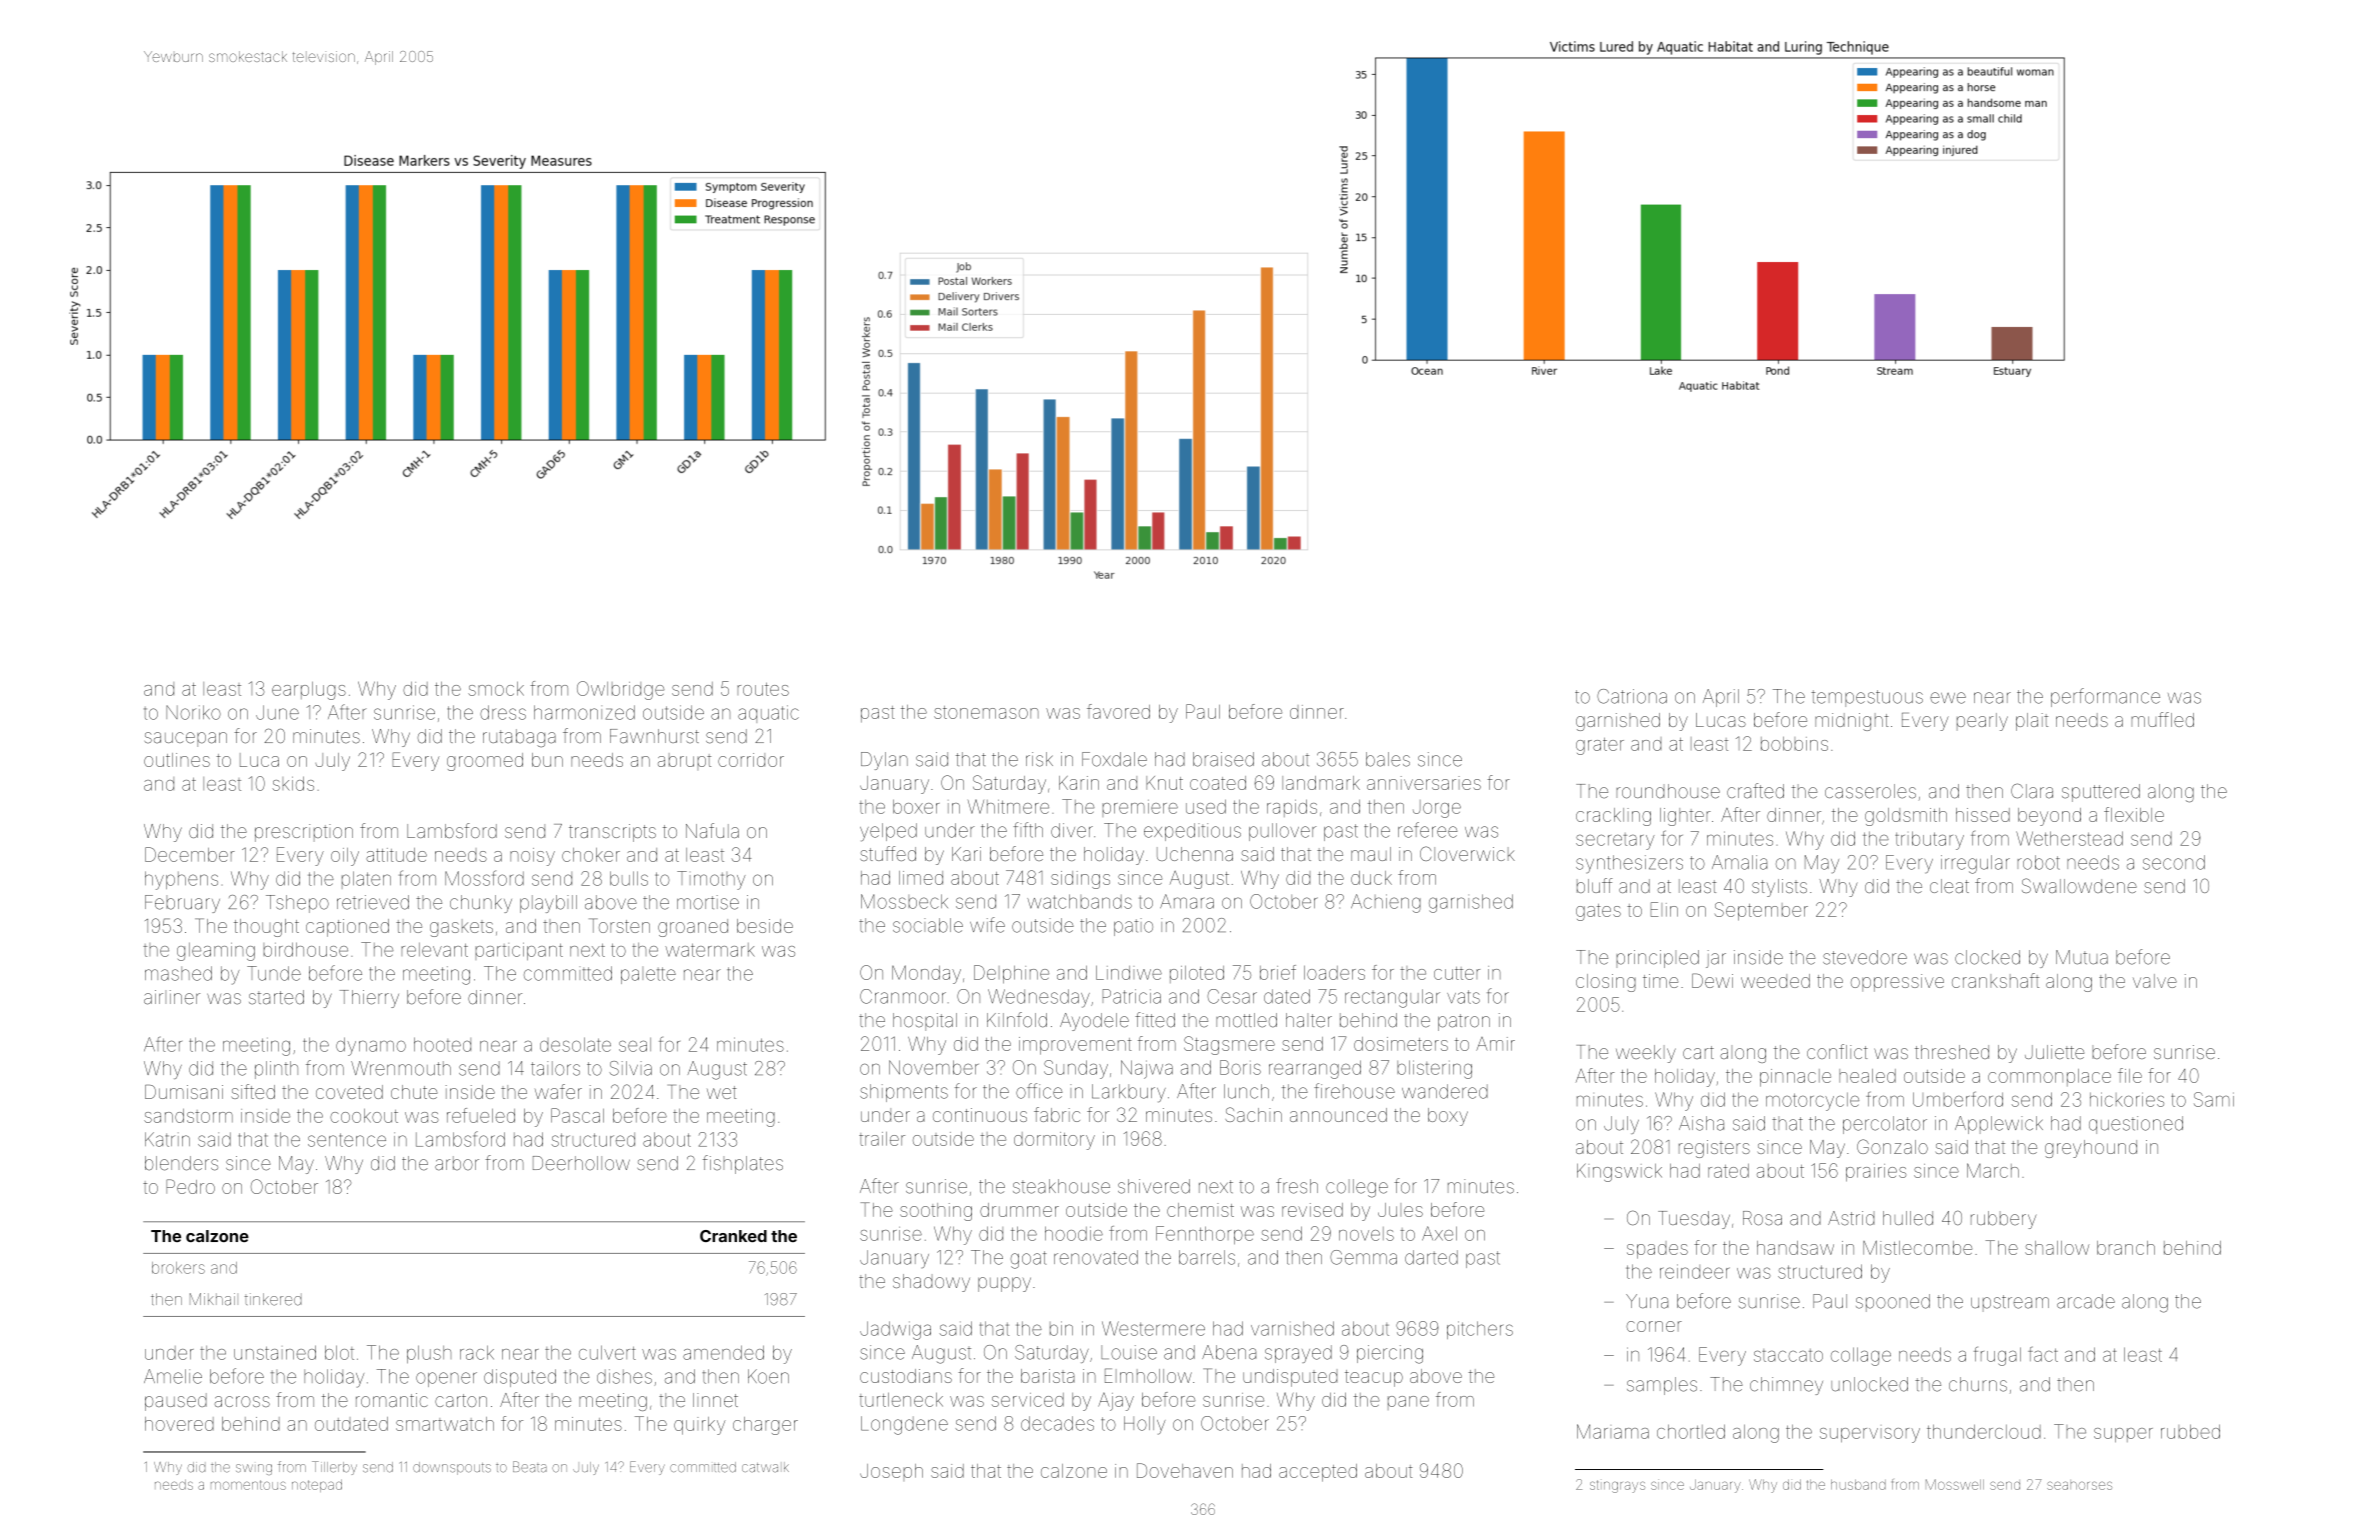  Describe the element at coordinates (1118, 711) in the screenshot. I see `favored` at that location.
